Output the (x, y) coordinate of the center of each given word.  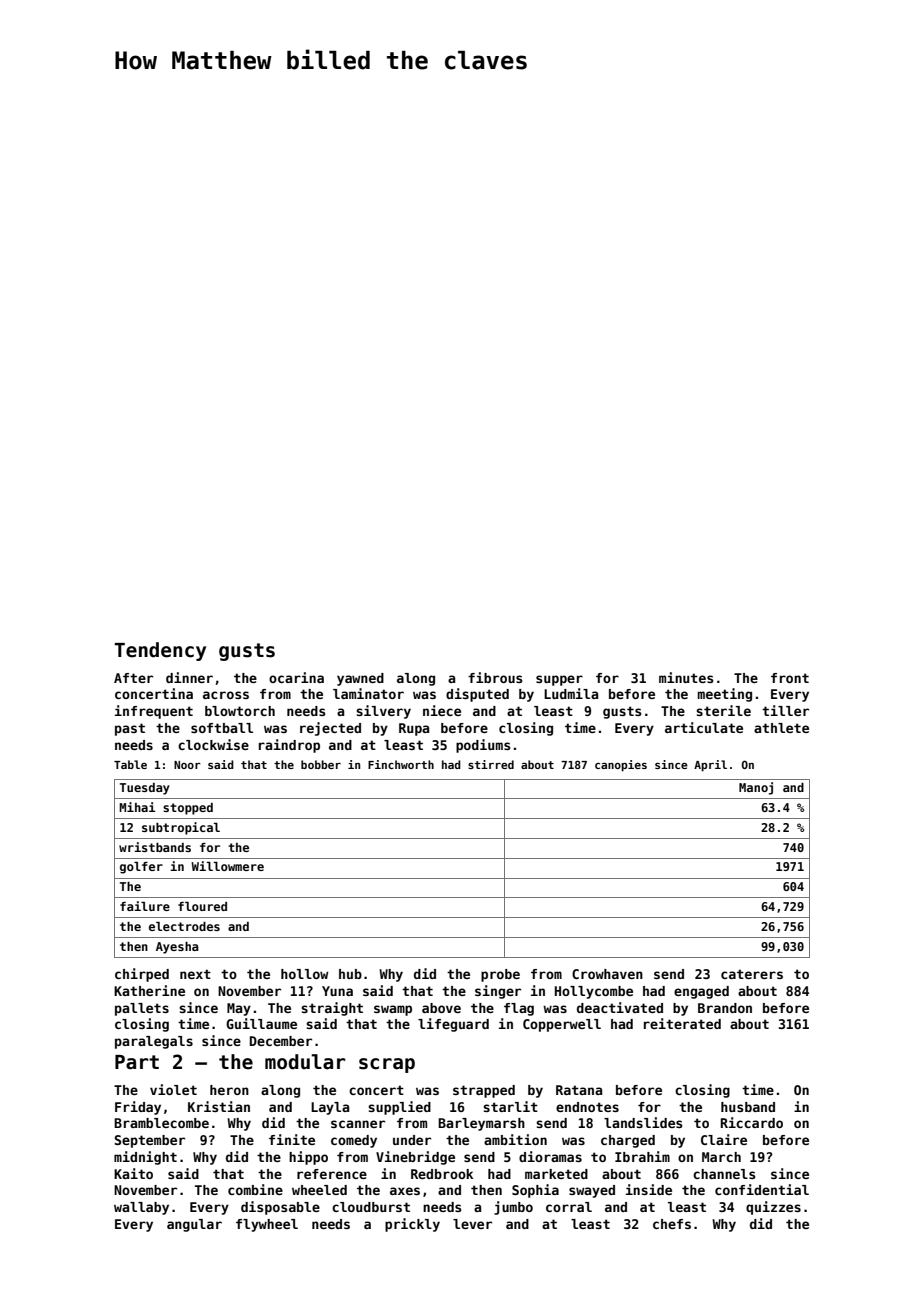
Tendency (160, 651)
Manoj (756, 788)
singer (498, 992)
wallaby (141, 1208)
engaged (701, 992)
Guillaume (261, 1023)
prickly (412, 1225)
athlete (781, 728)
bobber (321, 764)
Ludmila (571, 693)
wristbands (155, 847)
